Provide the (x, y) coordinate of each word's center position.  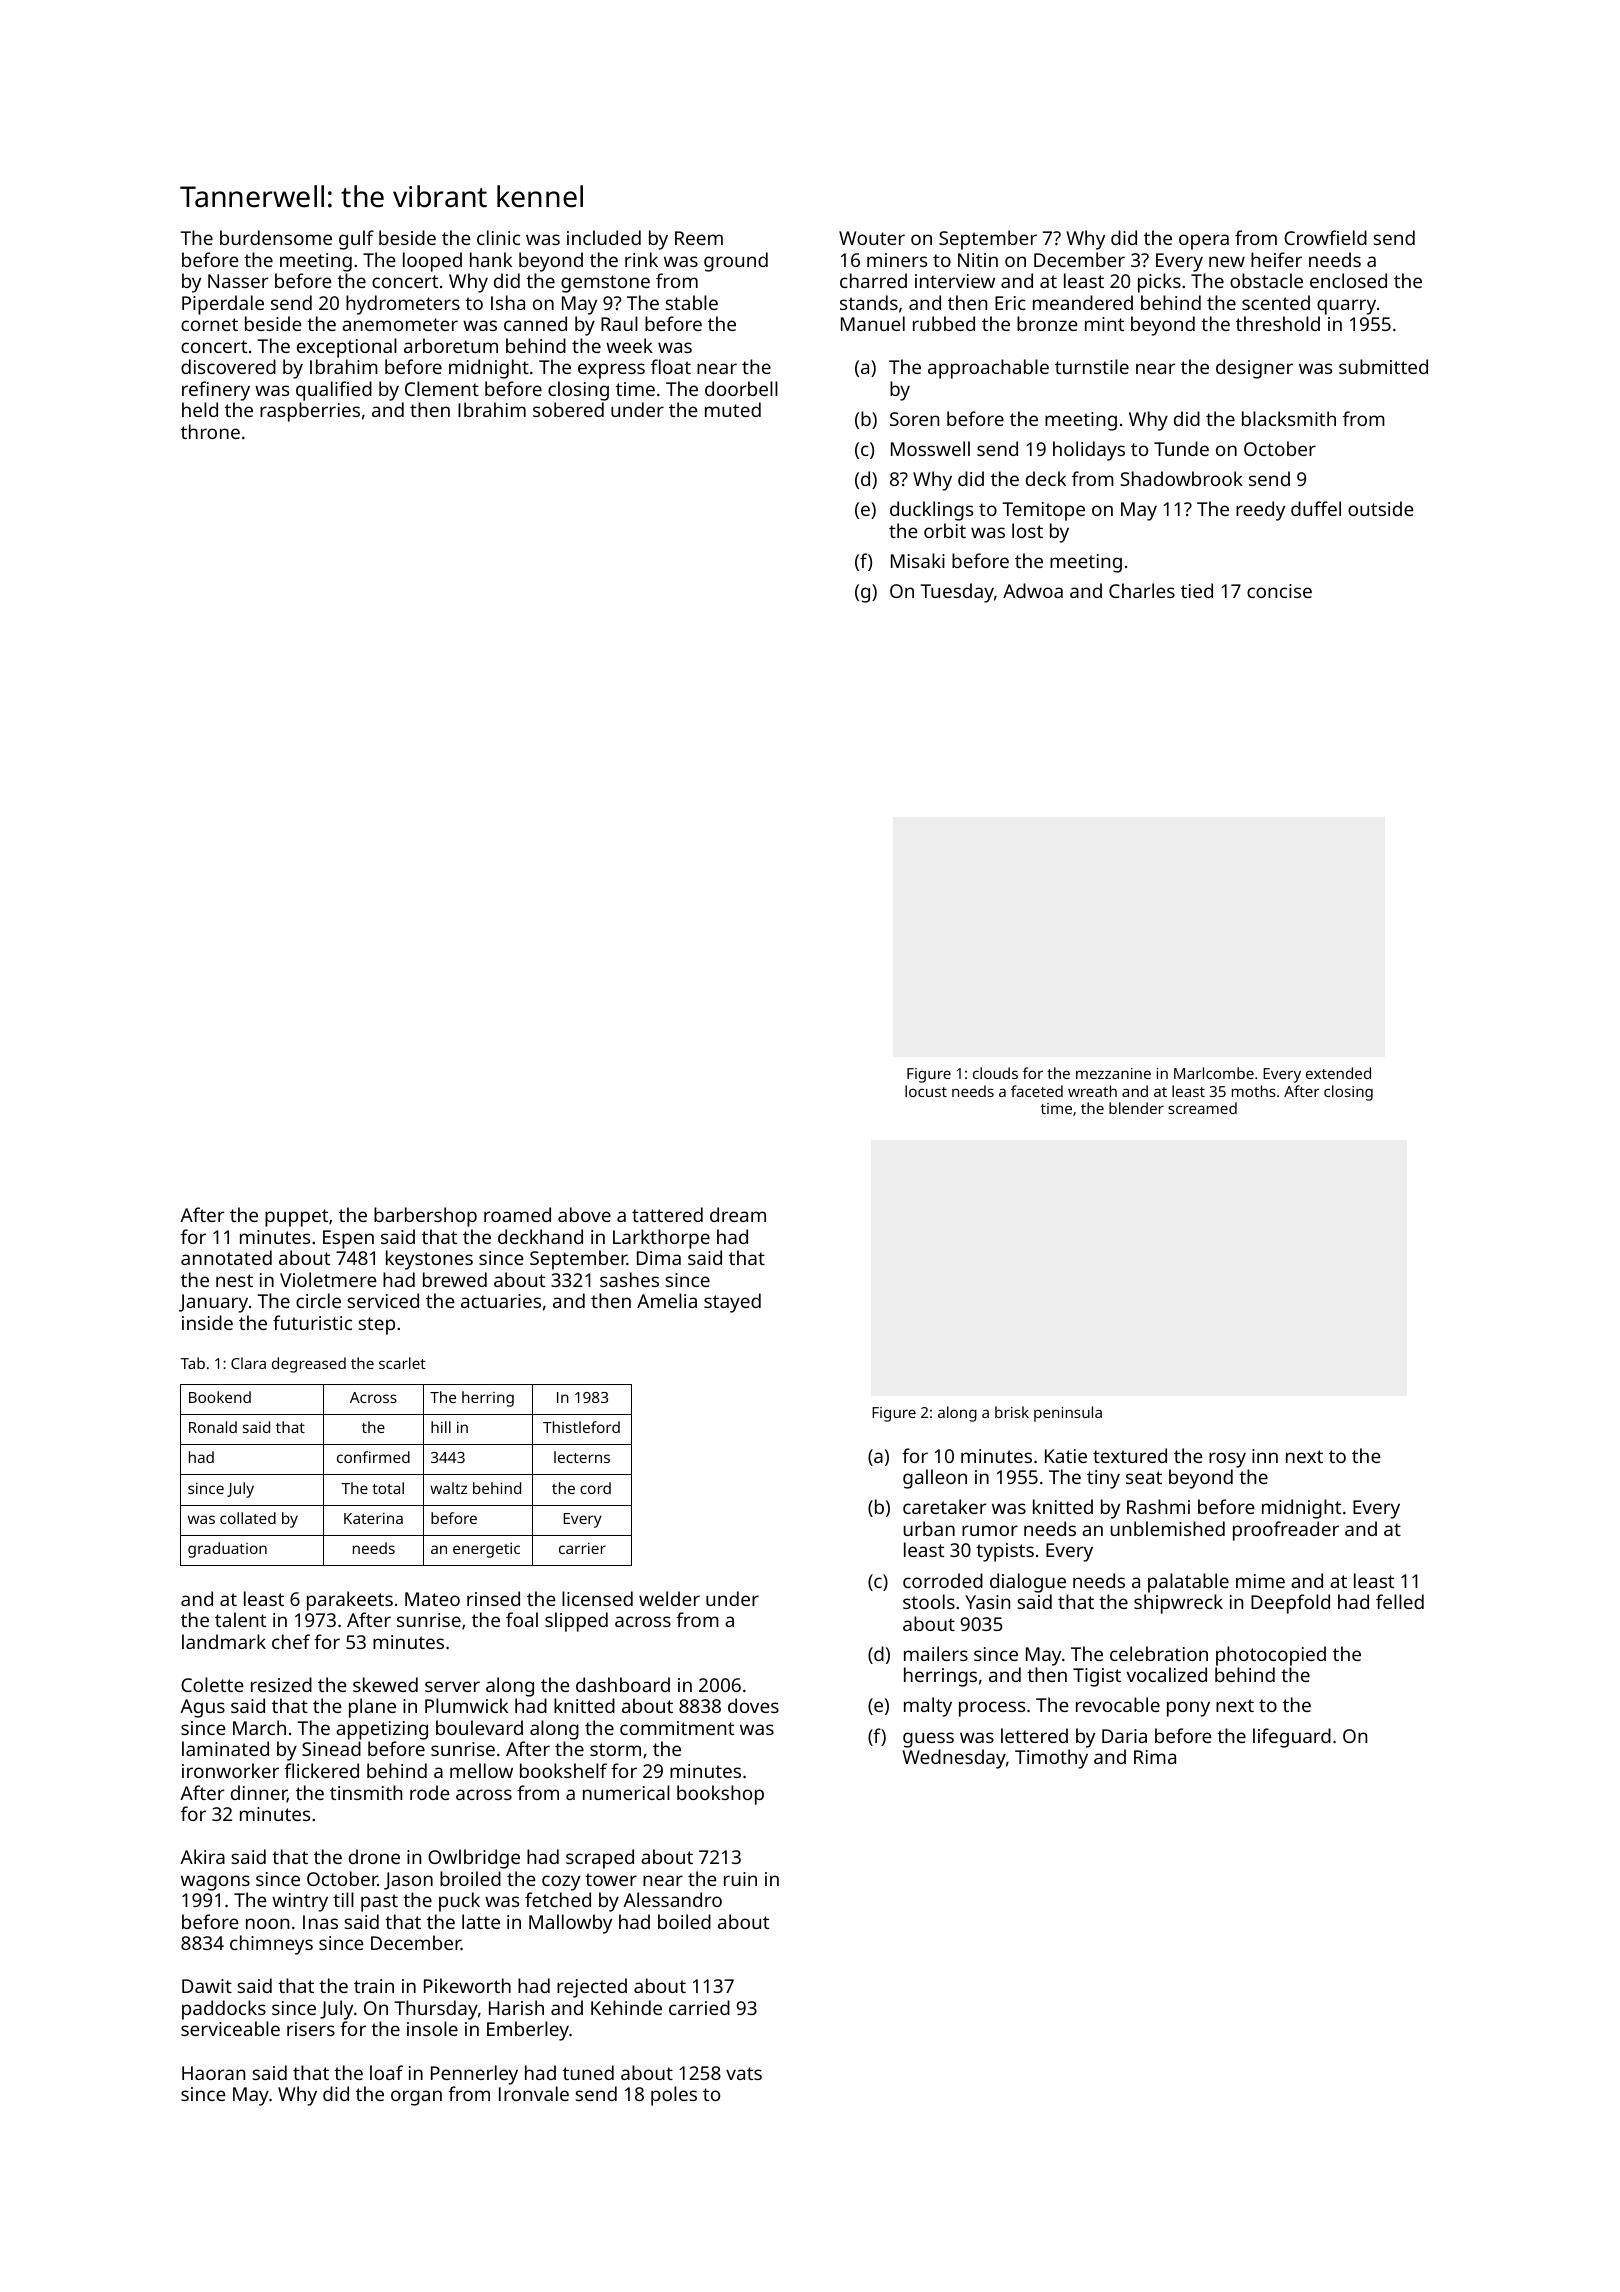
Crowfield (1325, 237)
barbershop (425, 1217)
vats (744, 2073)
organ (416, 2098)
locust (926, 1091)
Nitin (978, 260)
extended (1338, 1073)
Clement (442, 388)
